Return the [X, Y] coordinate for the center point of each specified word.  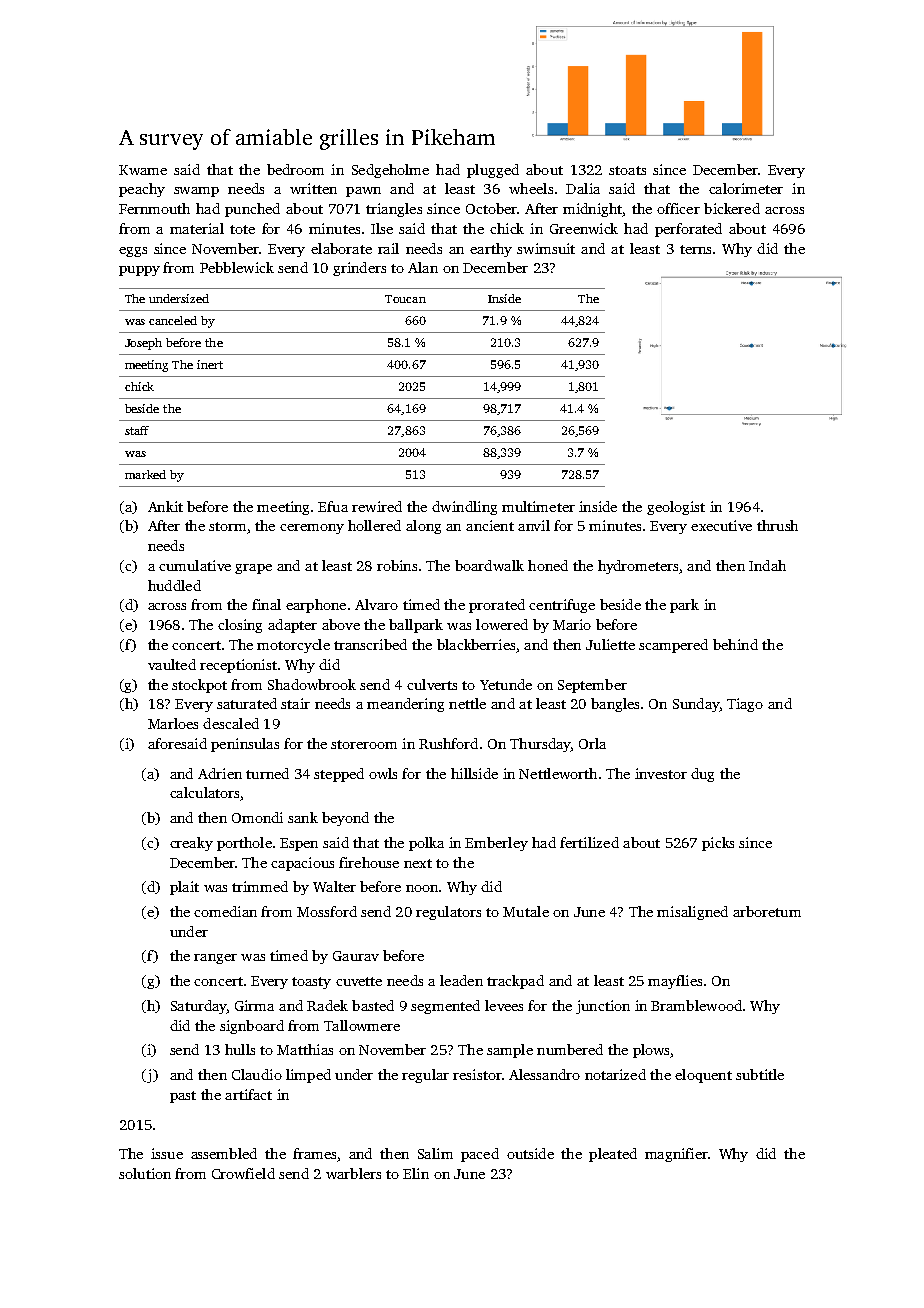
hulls [240, 1049]
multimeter [538, 506]
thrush [777, 525]
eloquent [703, 1076]
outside [530, 1153]
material [197, 228]
